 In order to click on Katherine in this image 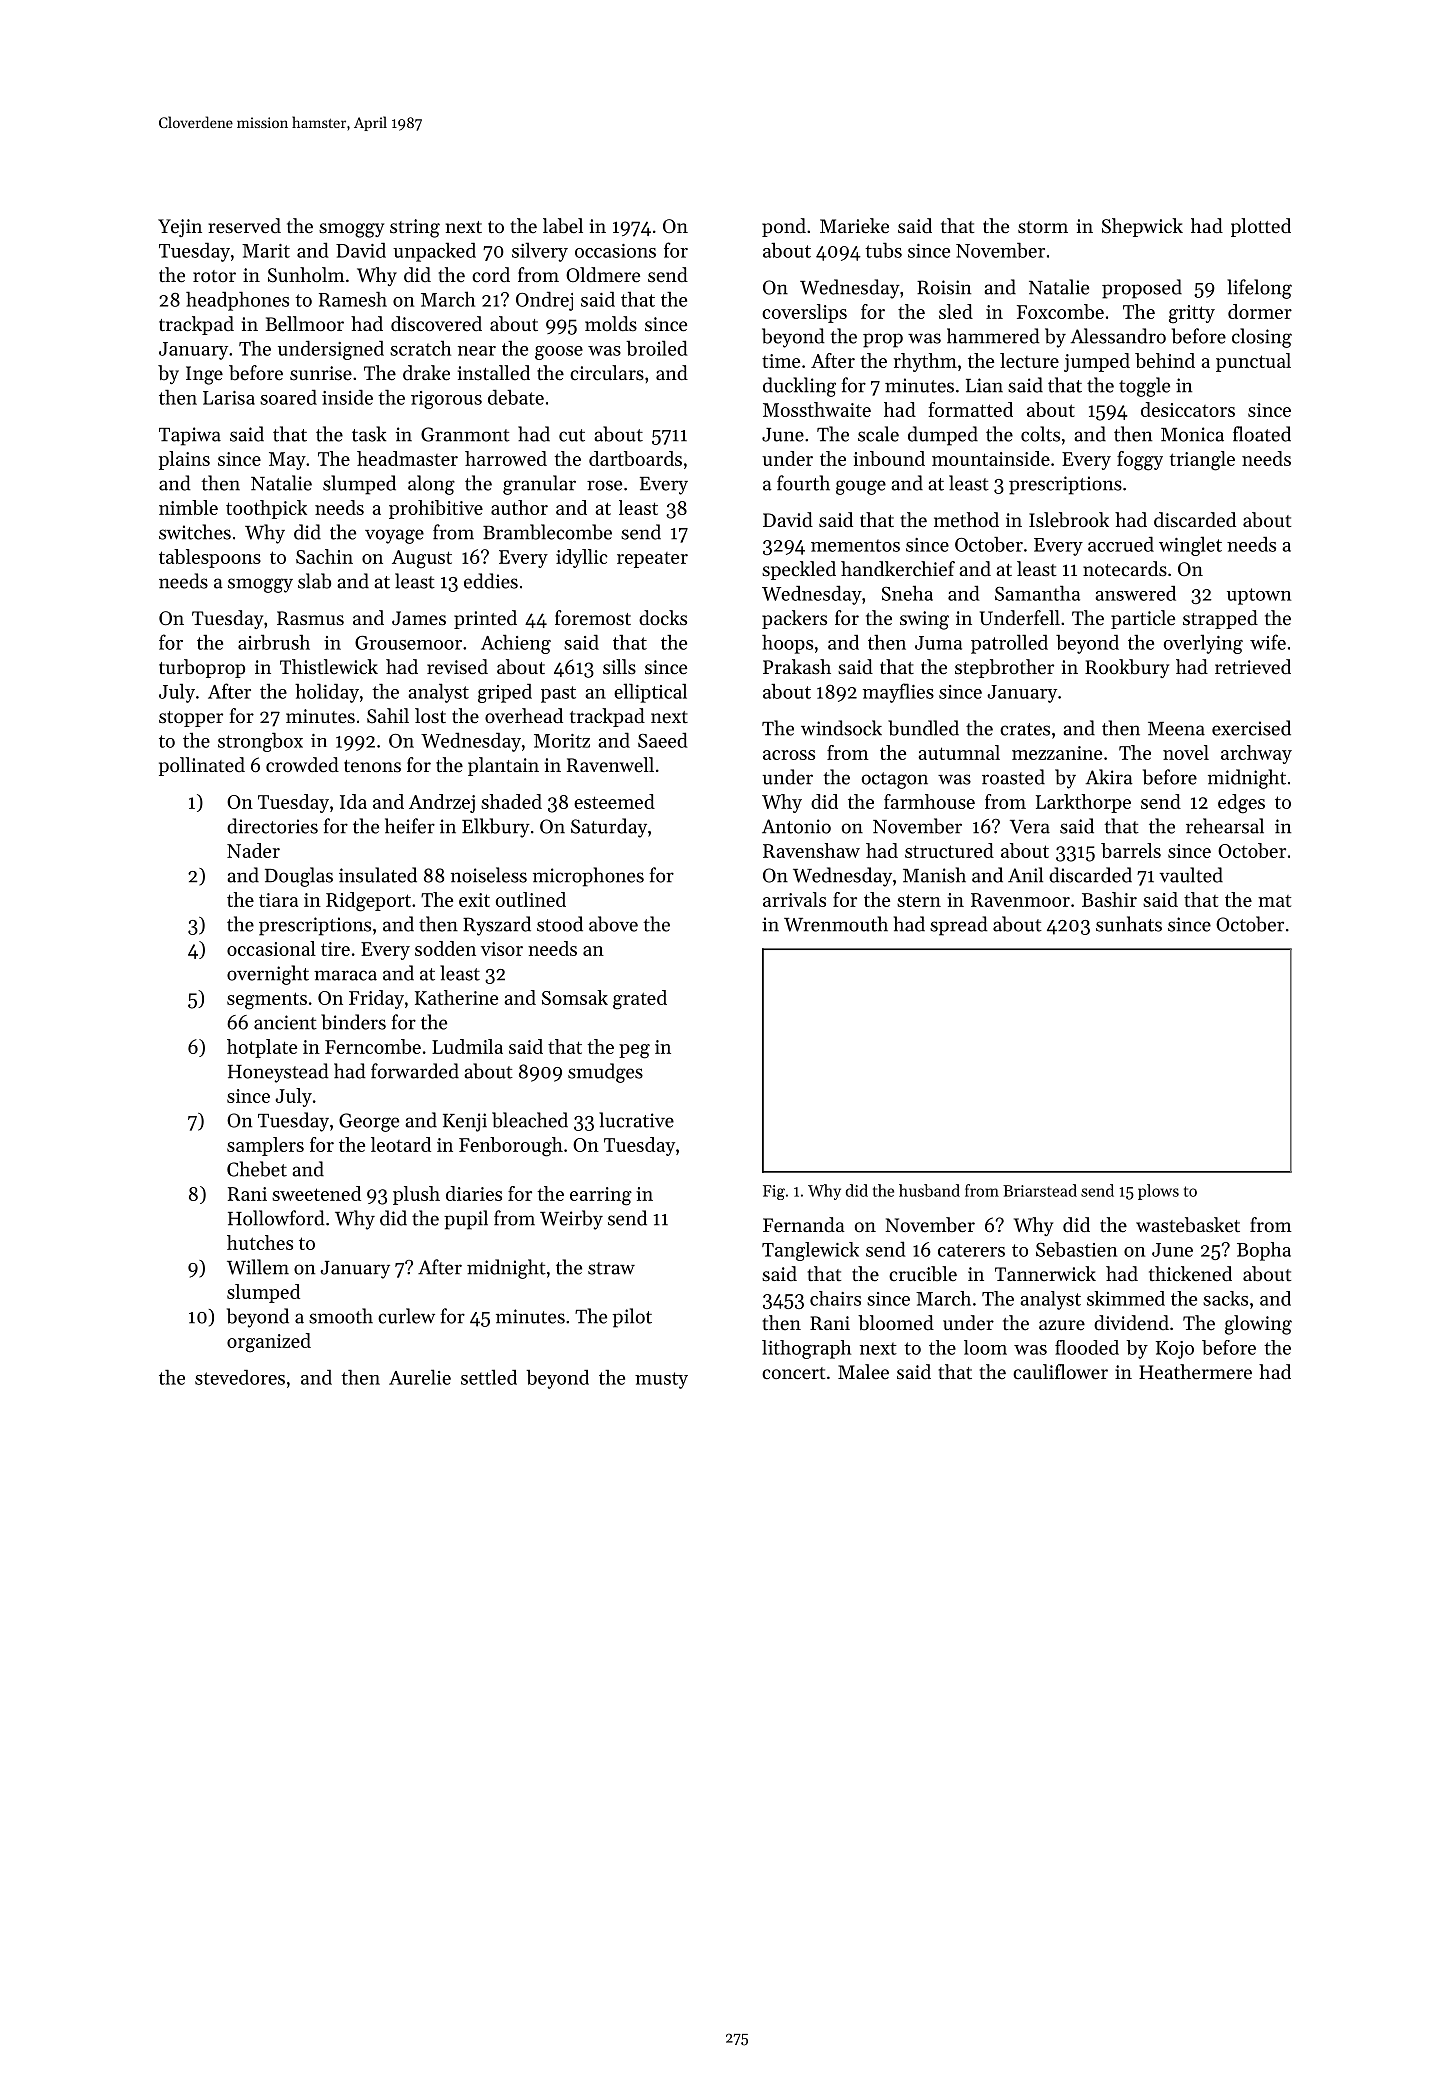, I will do `click(456, 997)`.
